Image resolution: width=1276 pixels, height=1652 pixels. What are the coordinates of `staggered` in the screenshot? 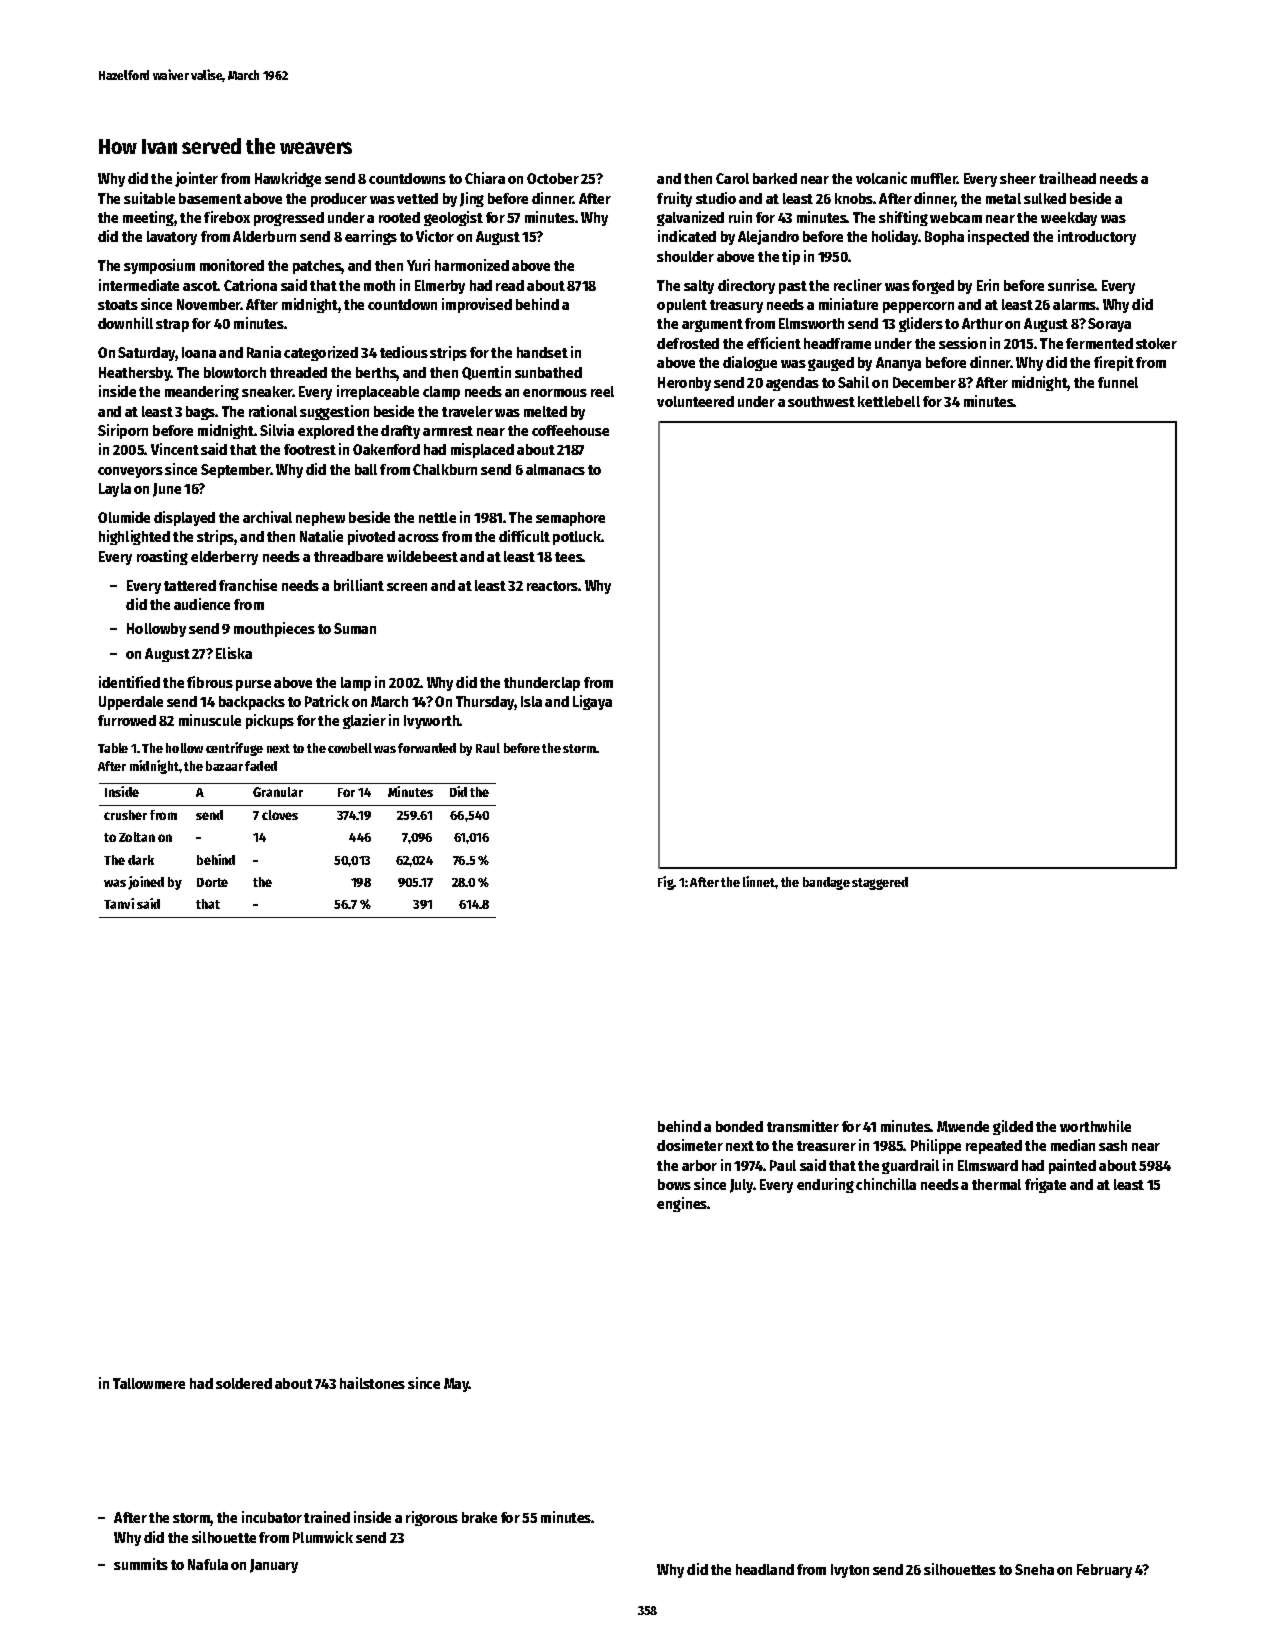 It's located at (880, 883).
